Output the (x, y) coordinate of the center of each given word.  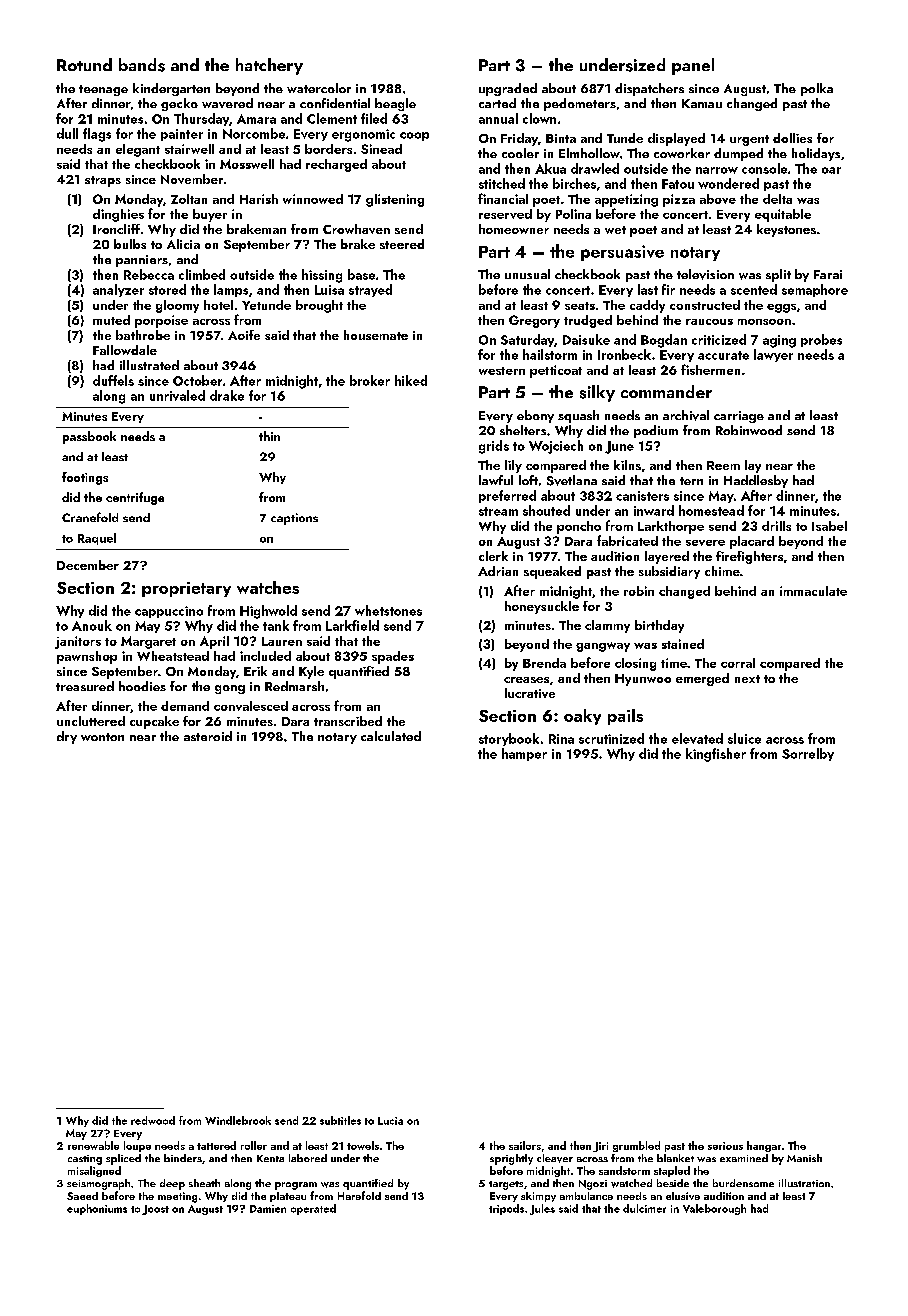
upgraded (508, 89)
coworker (682, 153)
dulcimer (644, 1208)
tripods (506, 1209)
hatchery (269, 66)
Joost (155, 1210)
